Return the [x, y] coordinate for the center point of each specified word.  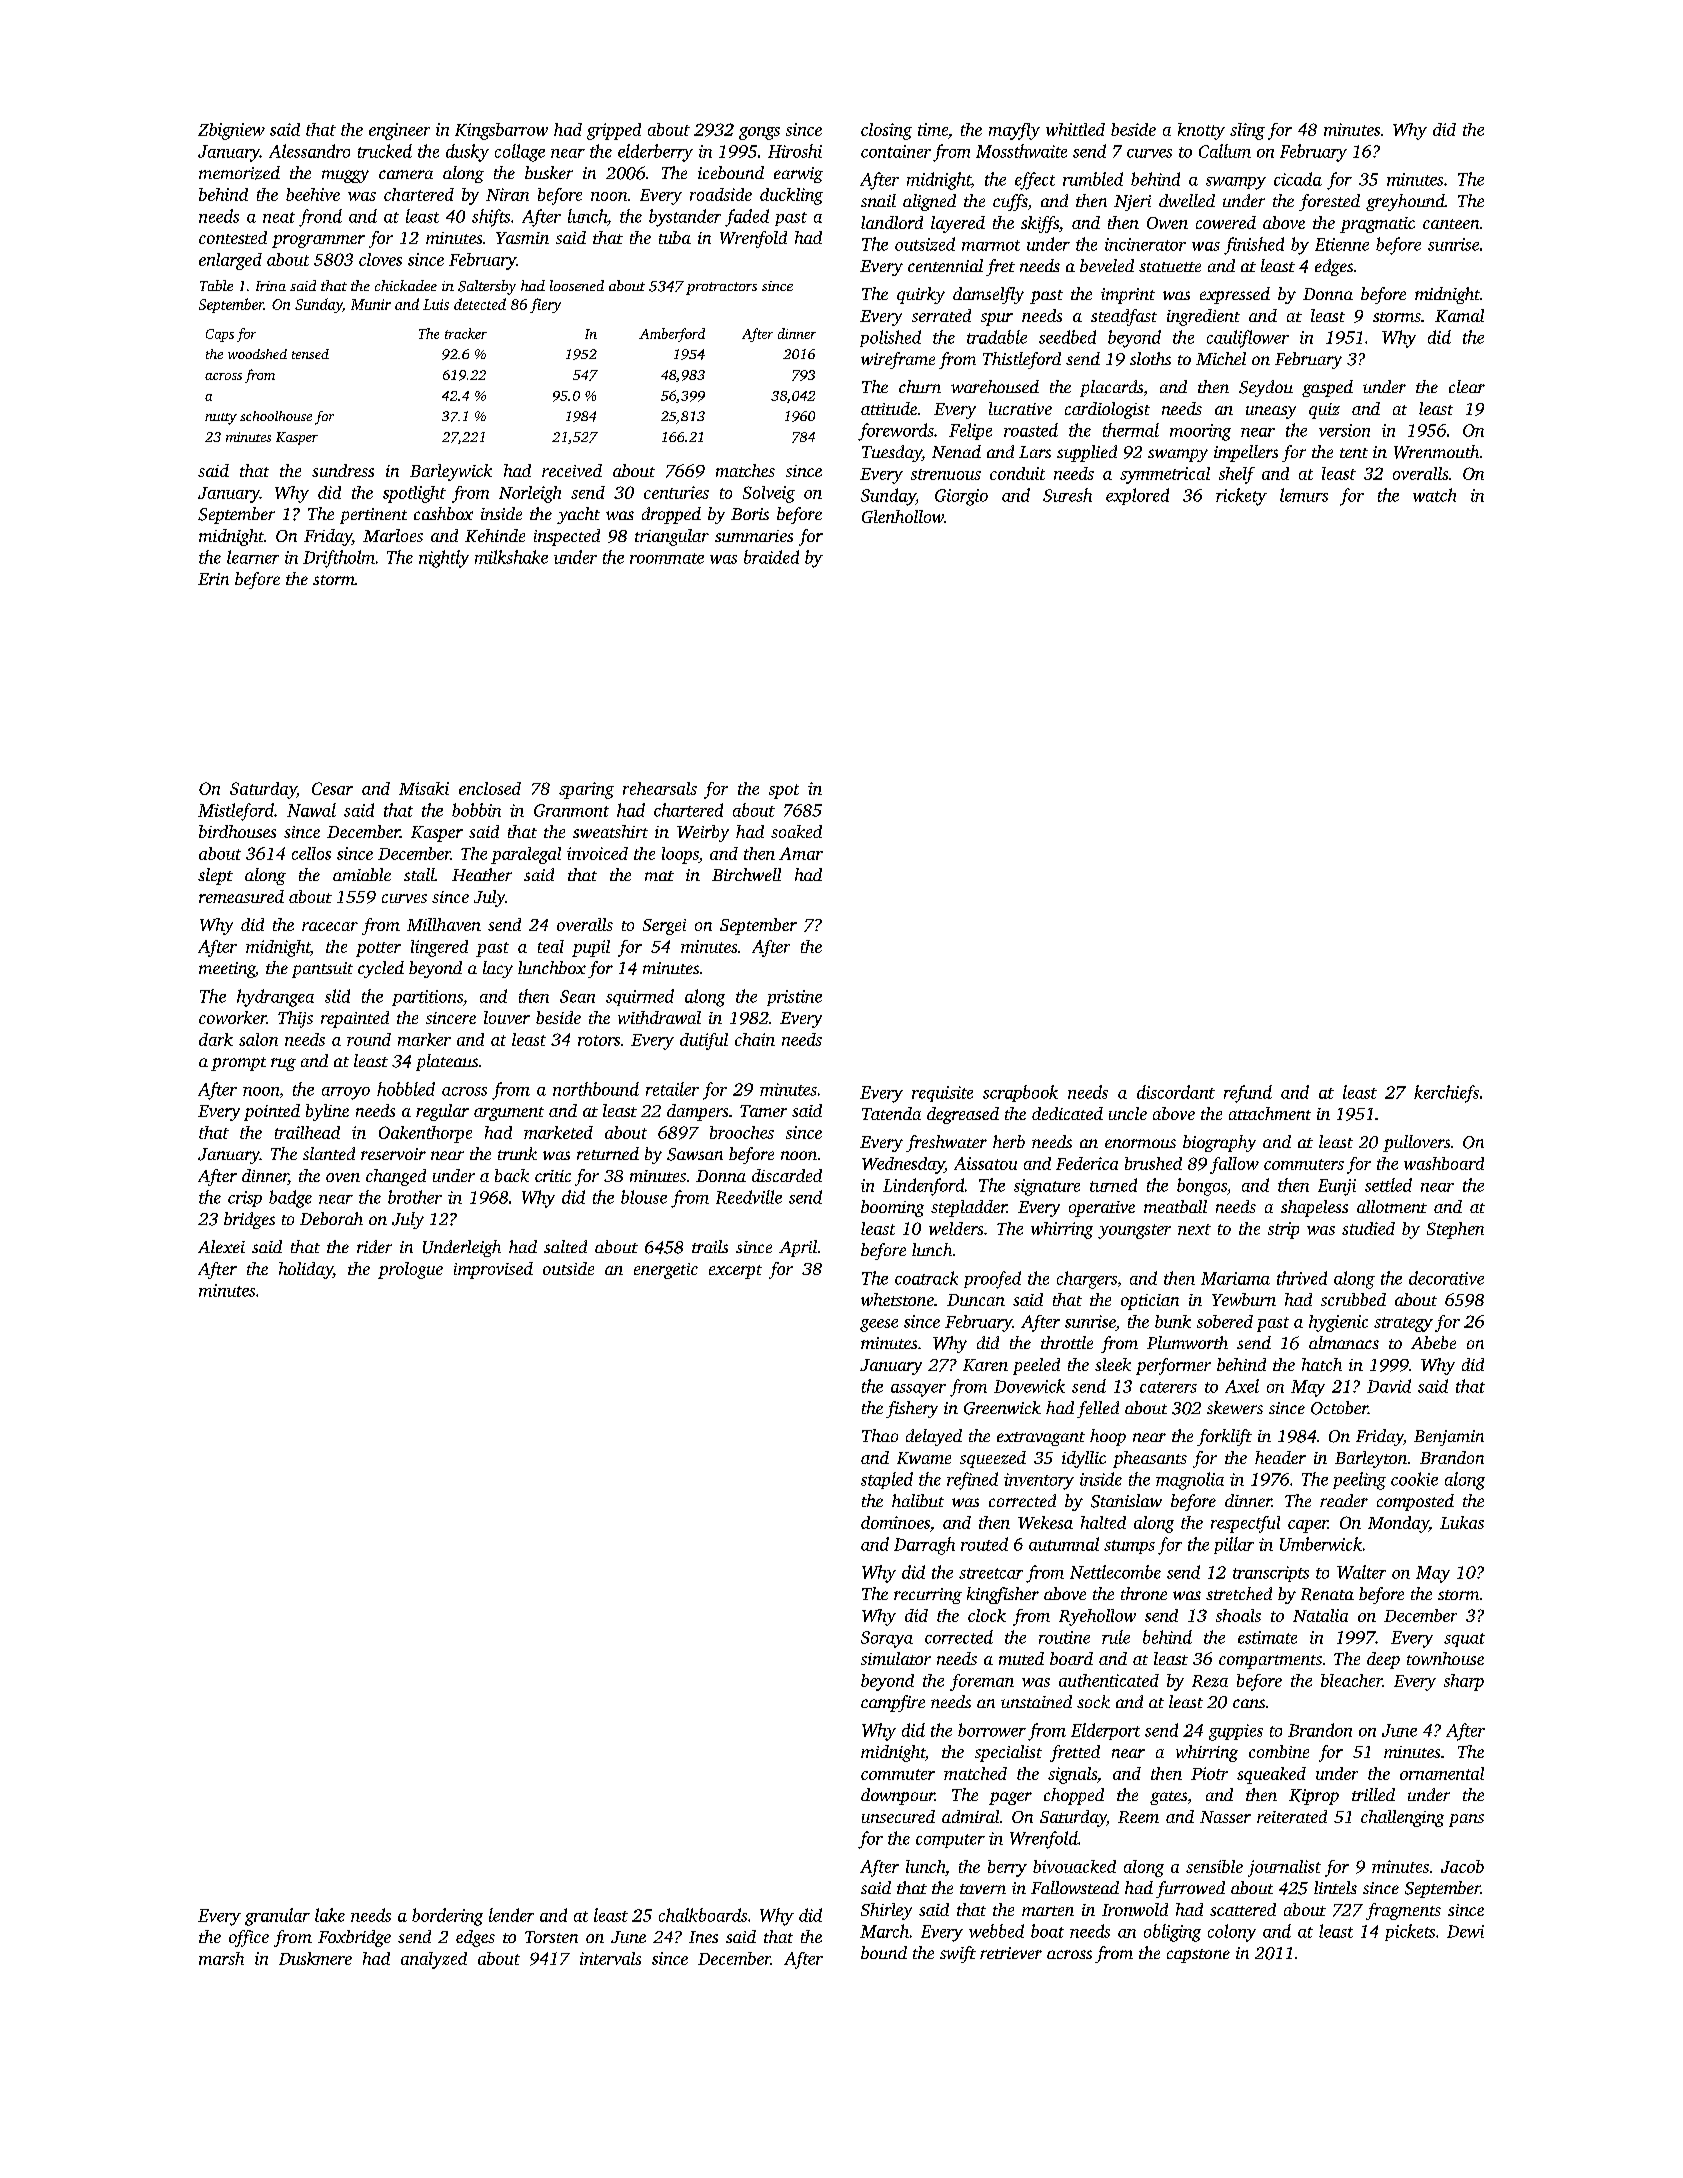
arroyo [346, 1093]
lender [511, 1915]
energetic [666, 1271]
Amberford [672, 335]
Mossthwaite [1021, 151]
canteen [1451, 224]
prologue [410, 1270]
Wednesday [903, 1165]
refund [1248, 1094]
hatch [1322, 1364]
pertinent [373, 516]
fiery [545, 305]
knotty [1201, 131]
